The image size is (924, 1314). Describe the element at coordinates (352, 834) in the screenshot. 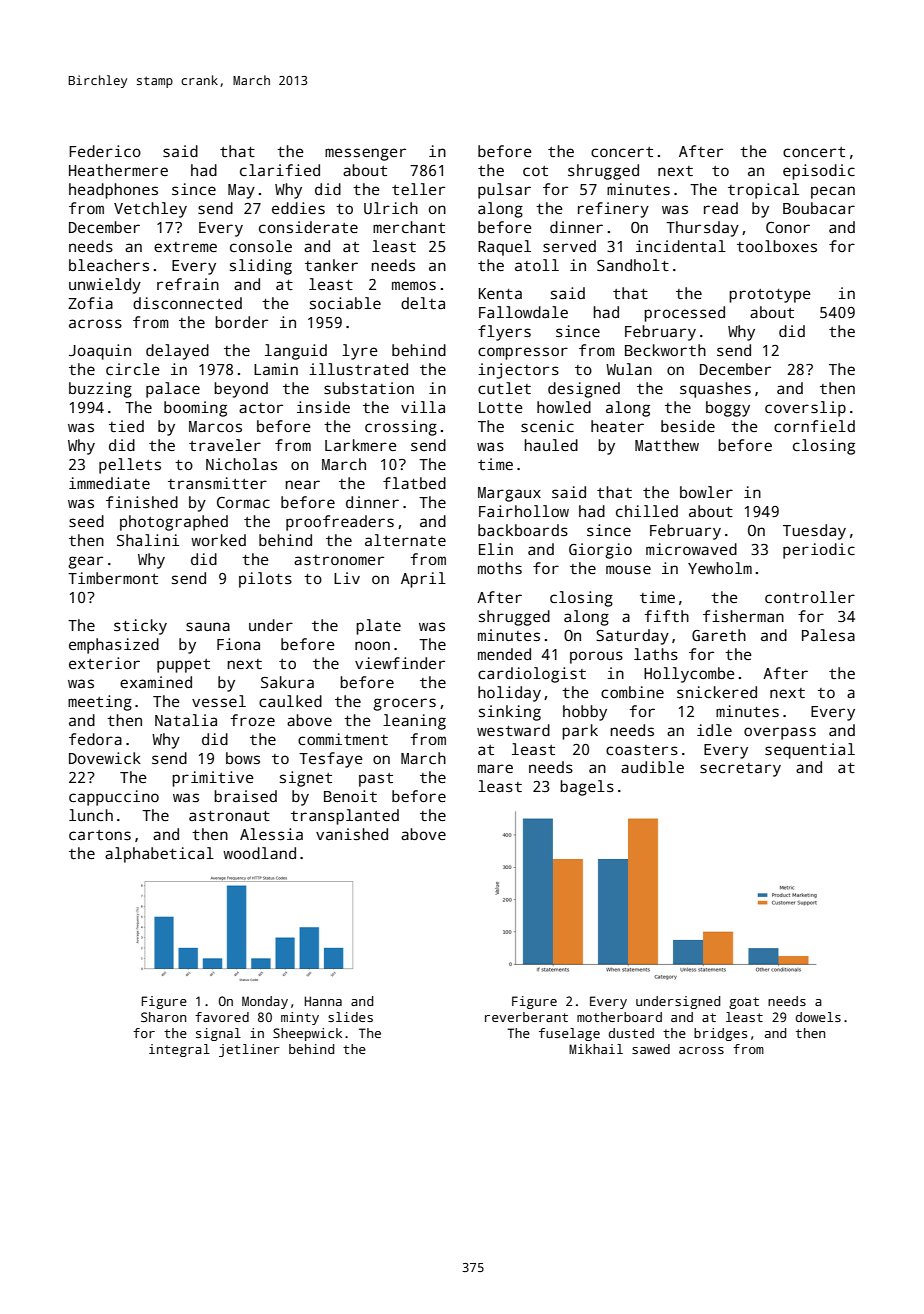

I see `vanished` at that location.
